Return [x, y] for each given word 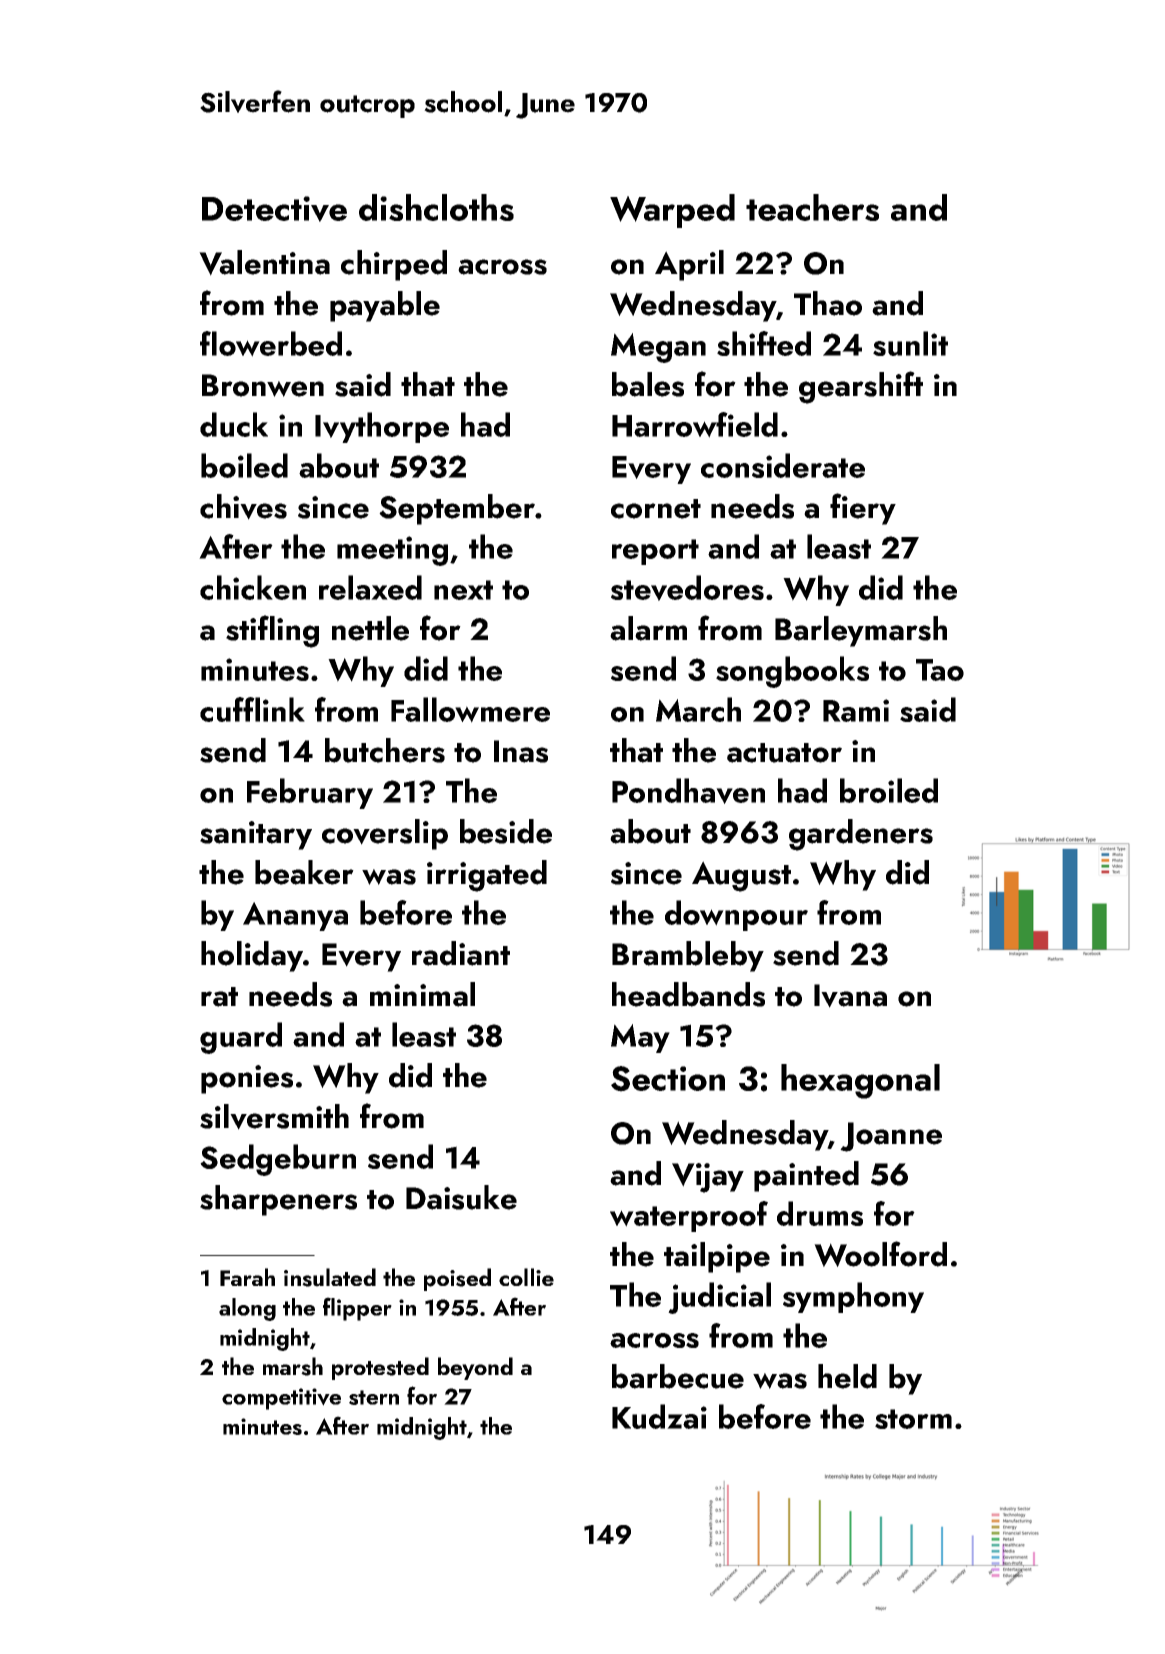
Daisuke [461, 1197]
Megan [658, 348]
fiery [863, 509]
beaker [304, 872]
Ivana [850, 996]
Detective [274, 209]
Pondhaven [688, 791]
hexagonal [860, 1081]
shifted [764, 343]
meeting [392, 551]
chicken [253, 587]
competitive [281, 1399]
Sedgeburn [278, 1160]
